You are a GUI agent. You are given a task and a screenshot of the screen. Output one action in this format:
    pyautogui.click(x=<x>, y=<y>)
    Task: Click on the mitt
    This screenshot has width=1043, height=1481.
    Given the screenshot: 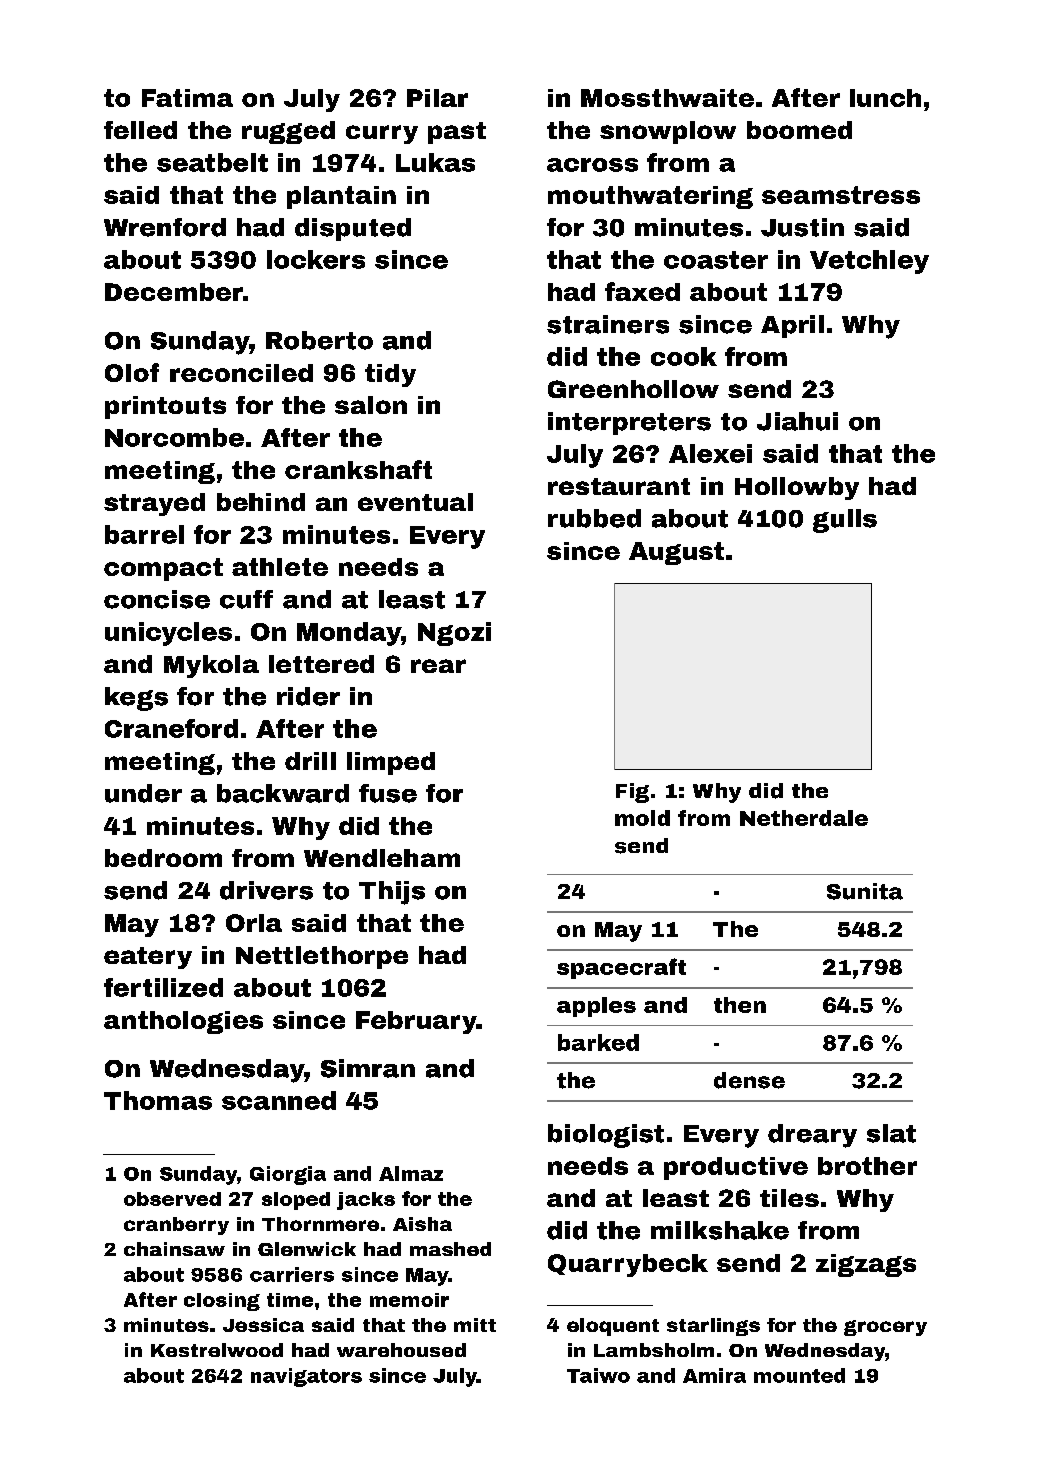 What is the action you would take?
    pyautogui.click(x=475, y=1325)
